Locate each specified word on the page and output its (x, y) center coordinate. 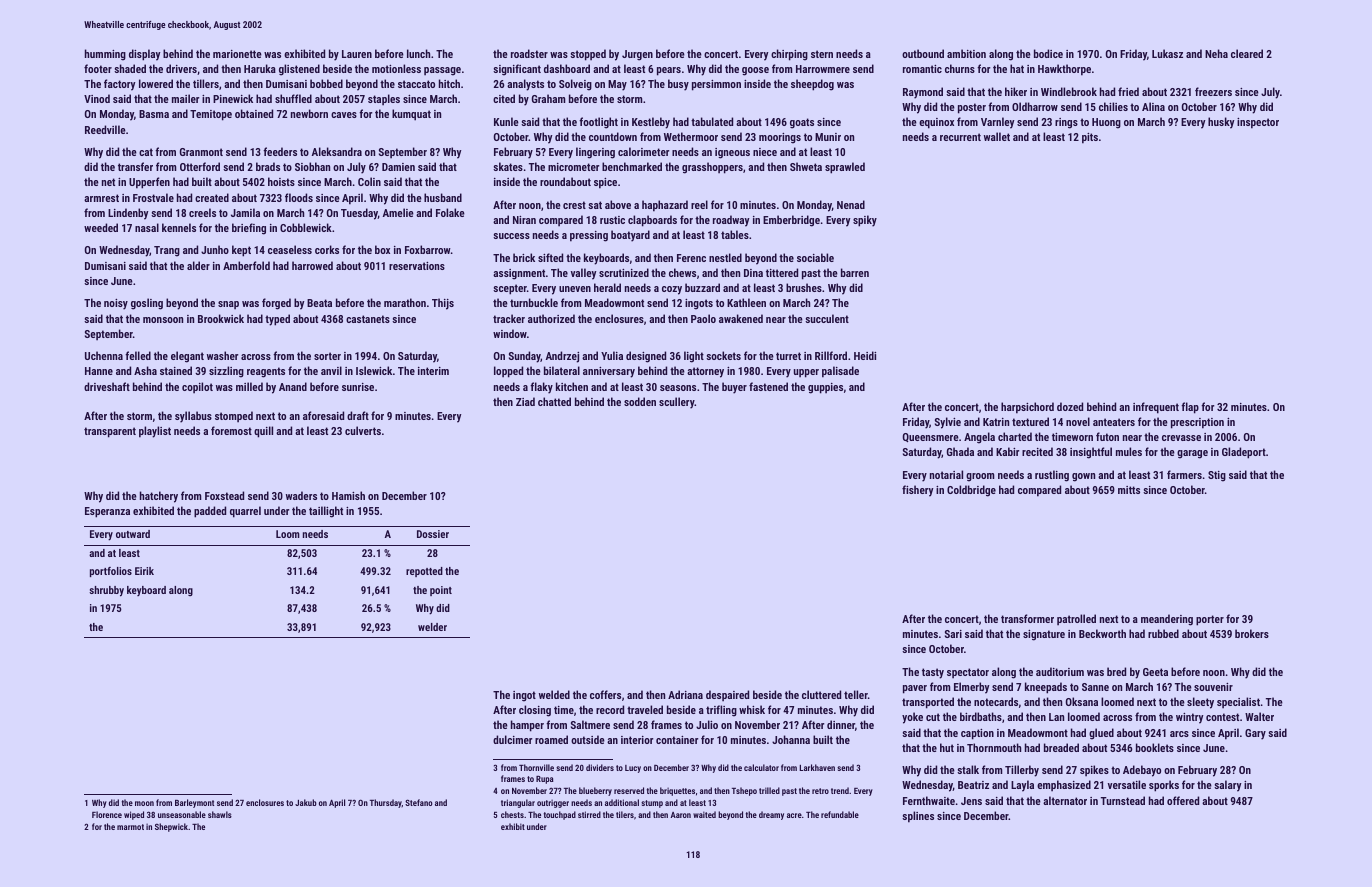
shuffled (293, 98)
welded (554, 694)
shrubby (106, 591)
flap (1190, 408)
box (382, 249)
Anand (293, 386)
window (510, 333)
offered (1183, 800)
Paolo (703, 318)
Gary (1255, 734)
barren (855, 272)
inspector (1258, 123)
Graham (548, 98)
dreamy (771, 815)
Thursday (386, 803)
